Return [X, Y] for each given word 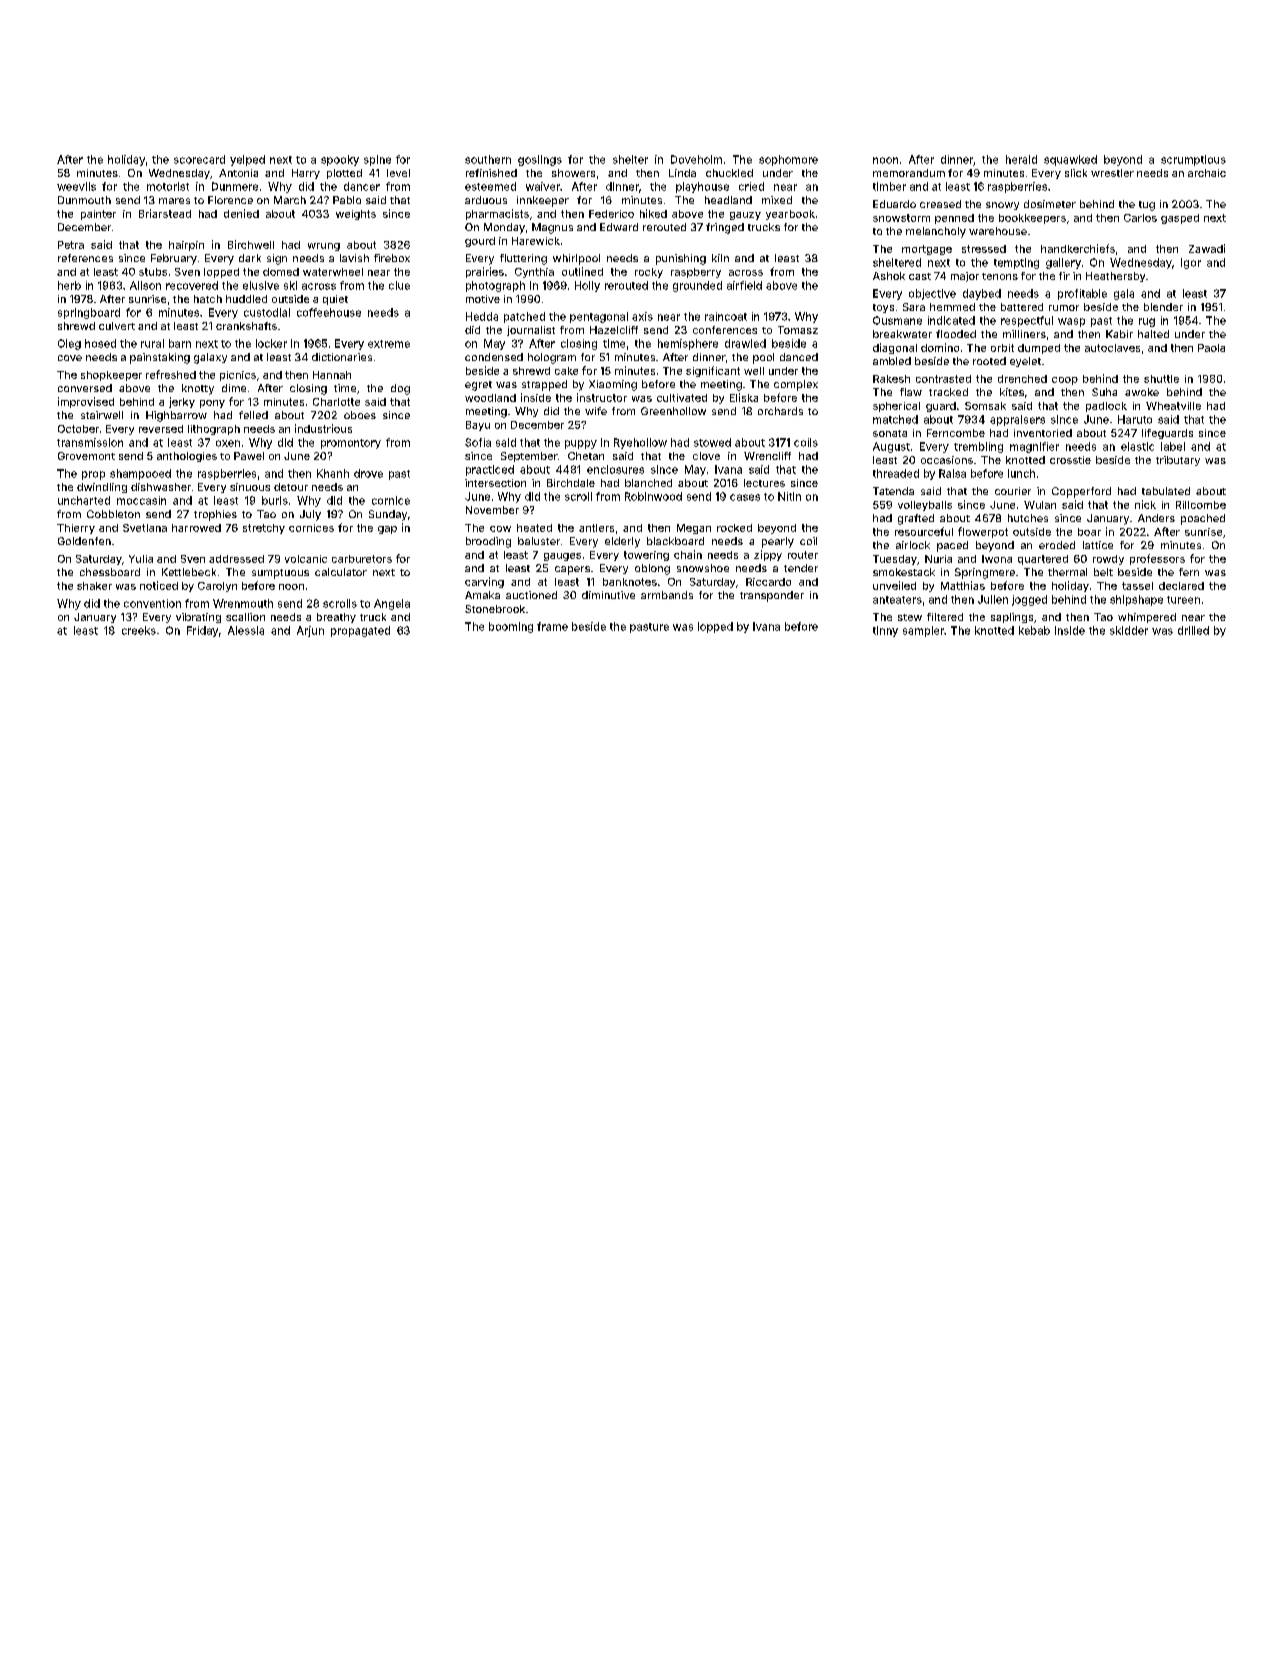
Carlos [1140, 218]
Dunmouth [84, 200]
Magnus [552, 228]
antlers [596, 528]
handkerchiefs [1078, 248]
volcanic [306, 559]
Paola [1211, 348]
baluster [539, 541]
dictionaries [342, 357]
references [85, 258]
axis [642, 316]
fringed [725, 228]
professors [1157, 559]
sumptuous [280, 574]
